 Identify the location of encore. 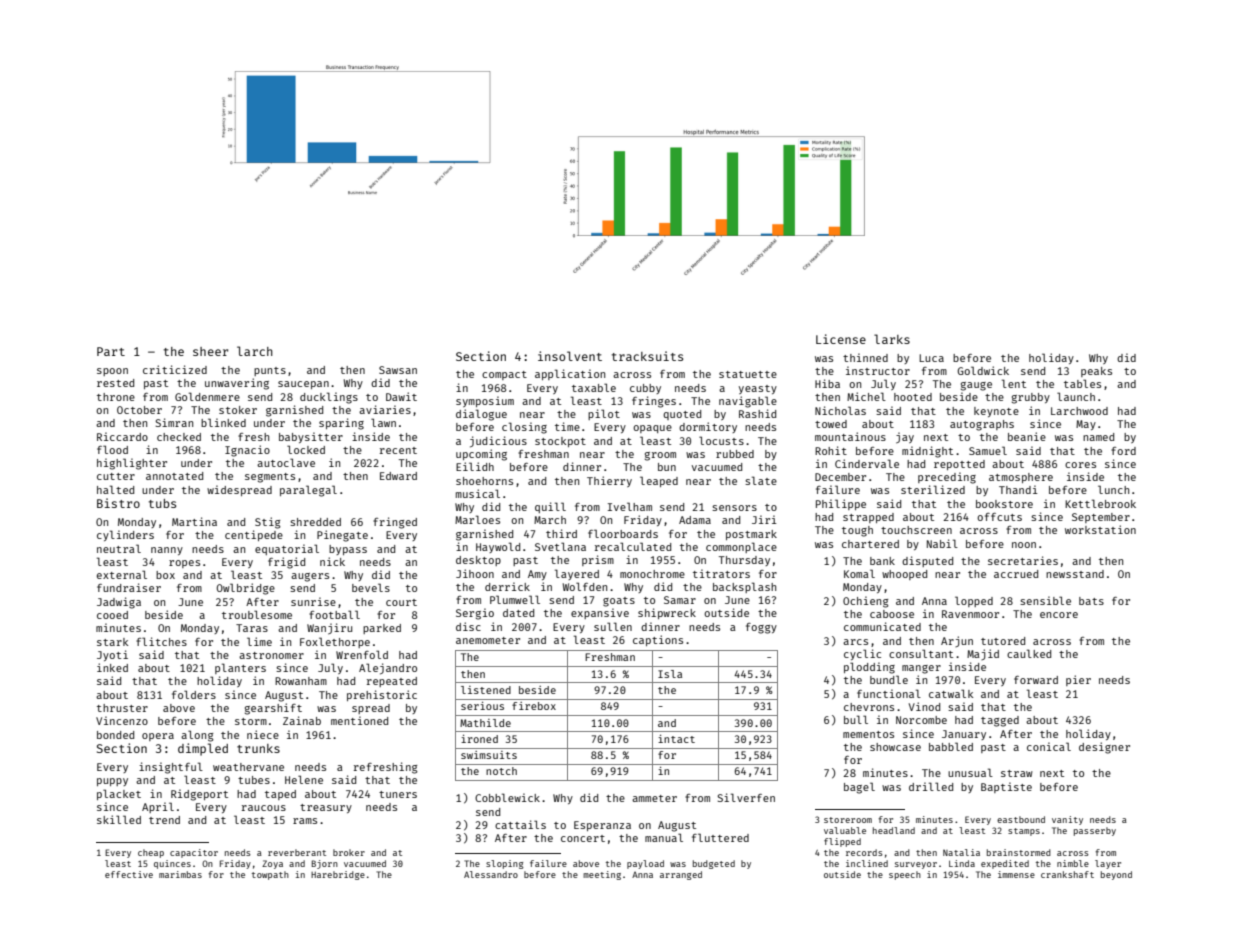
(1059, 615).
